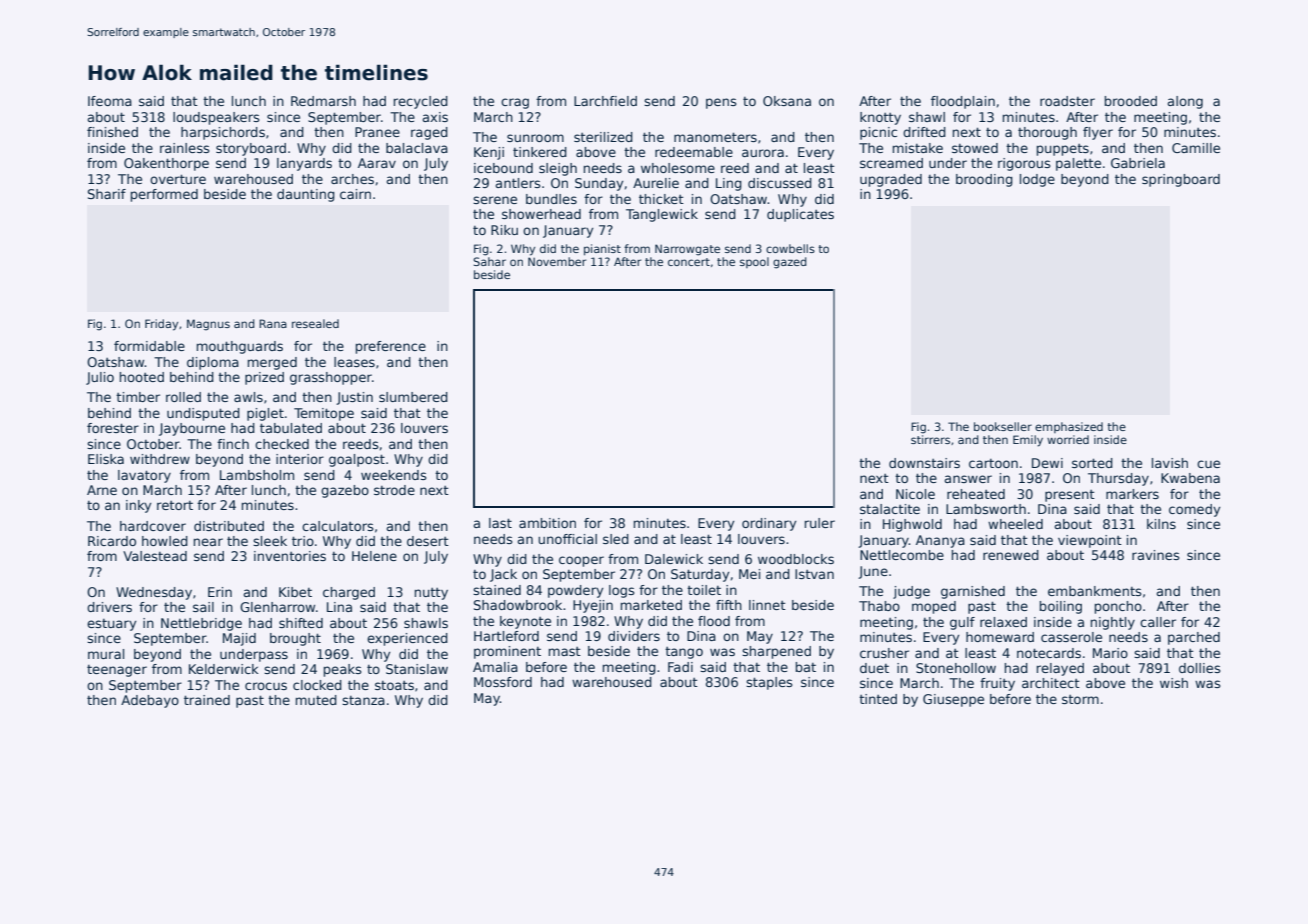 The height and width of the screenshot is (924, 1308). I want to click on resealed, so click(315, 323).
